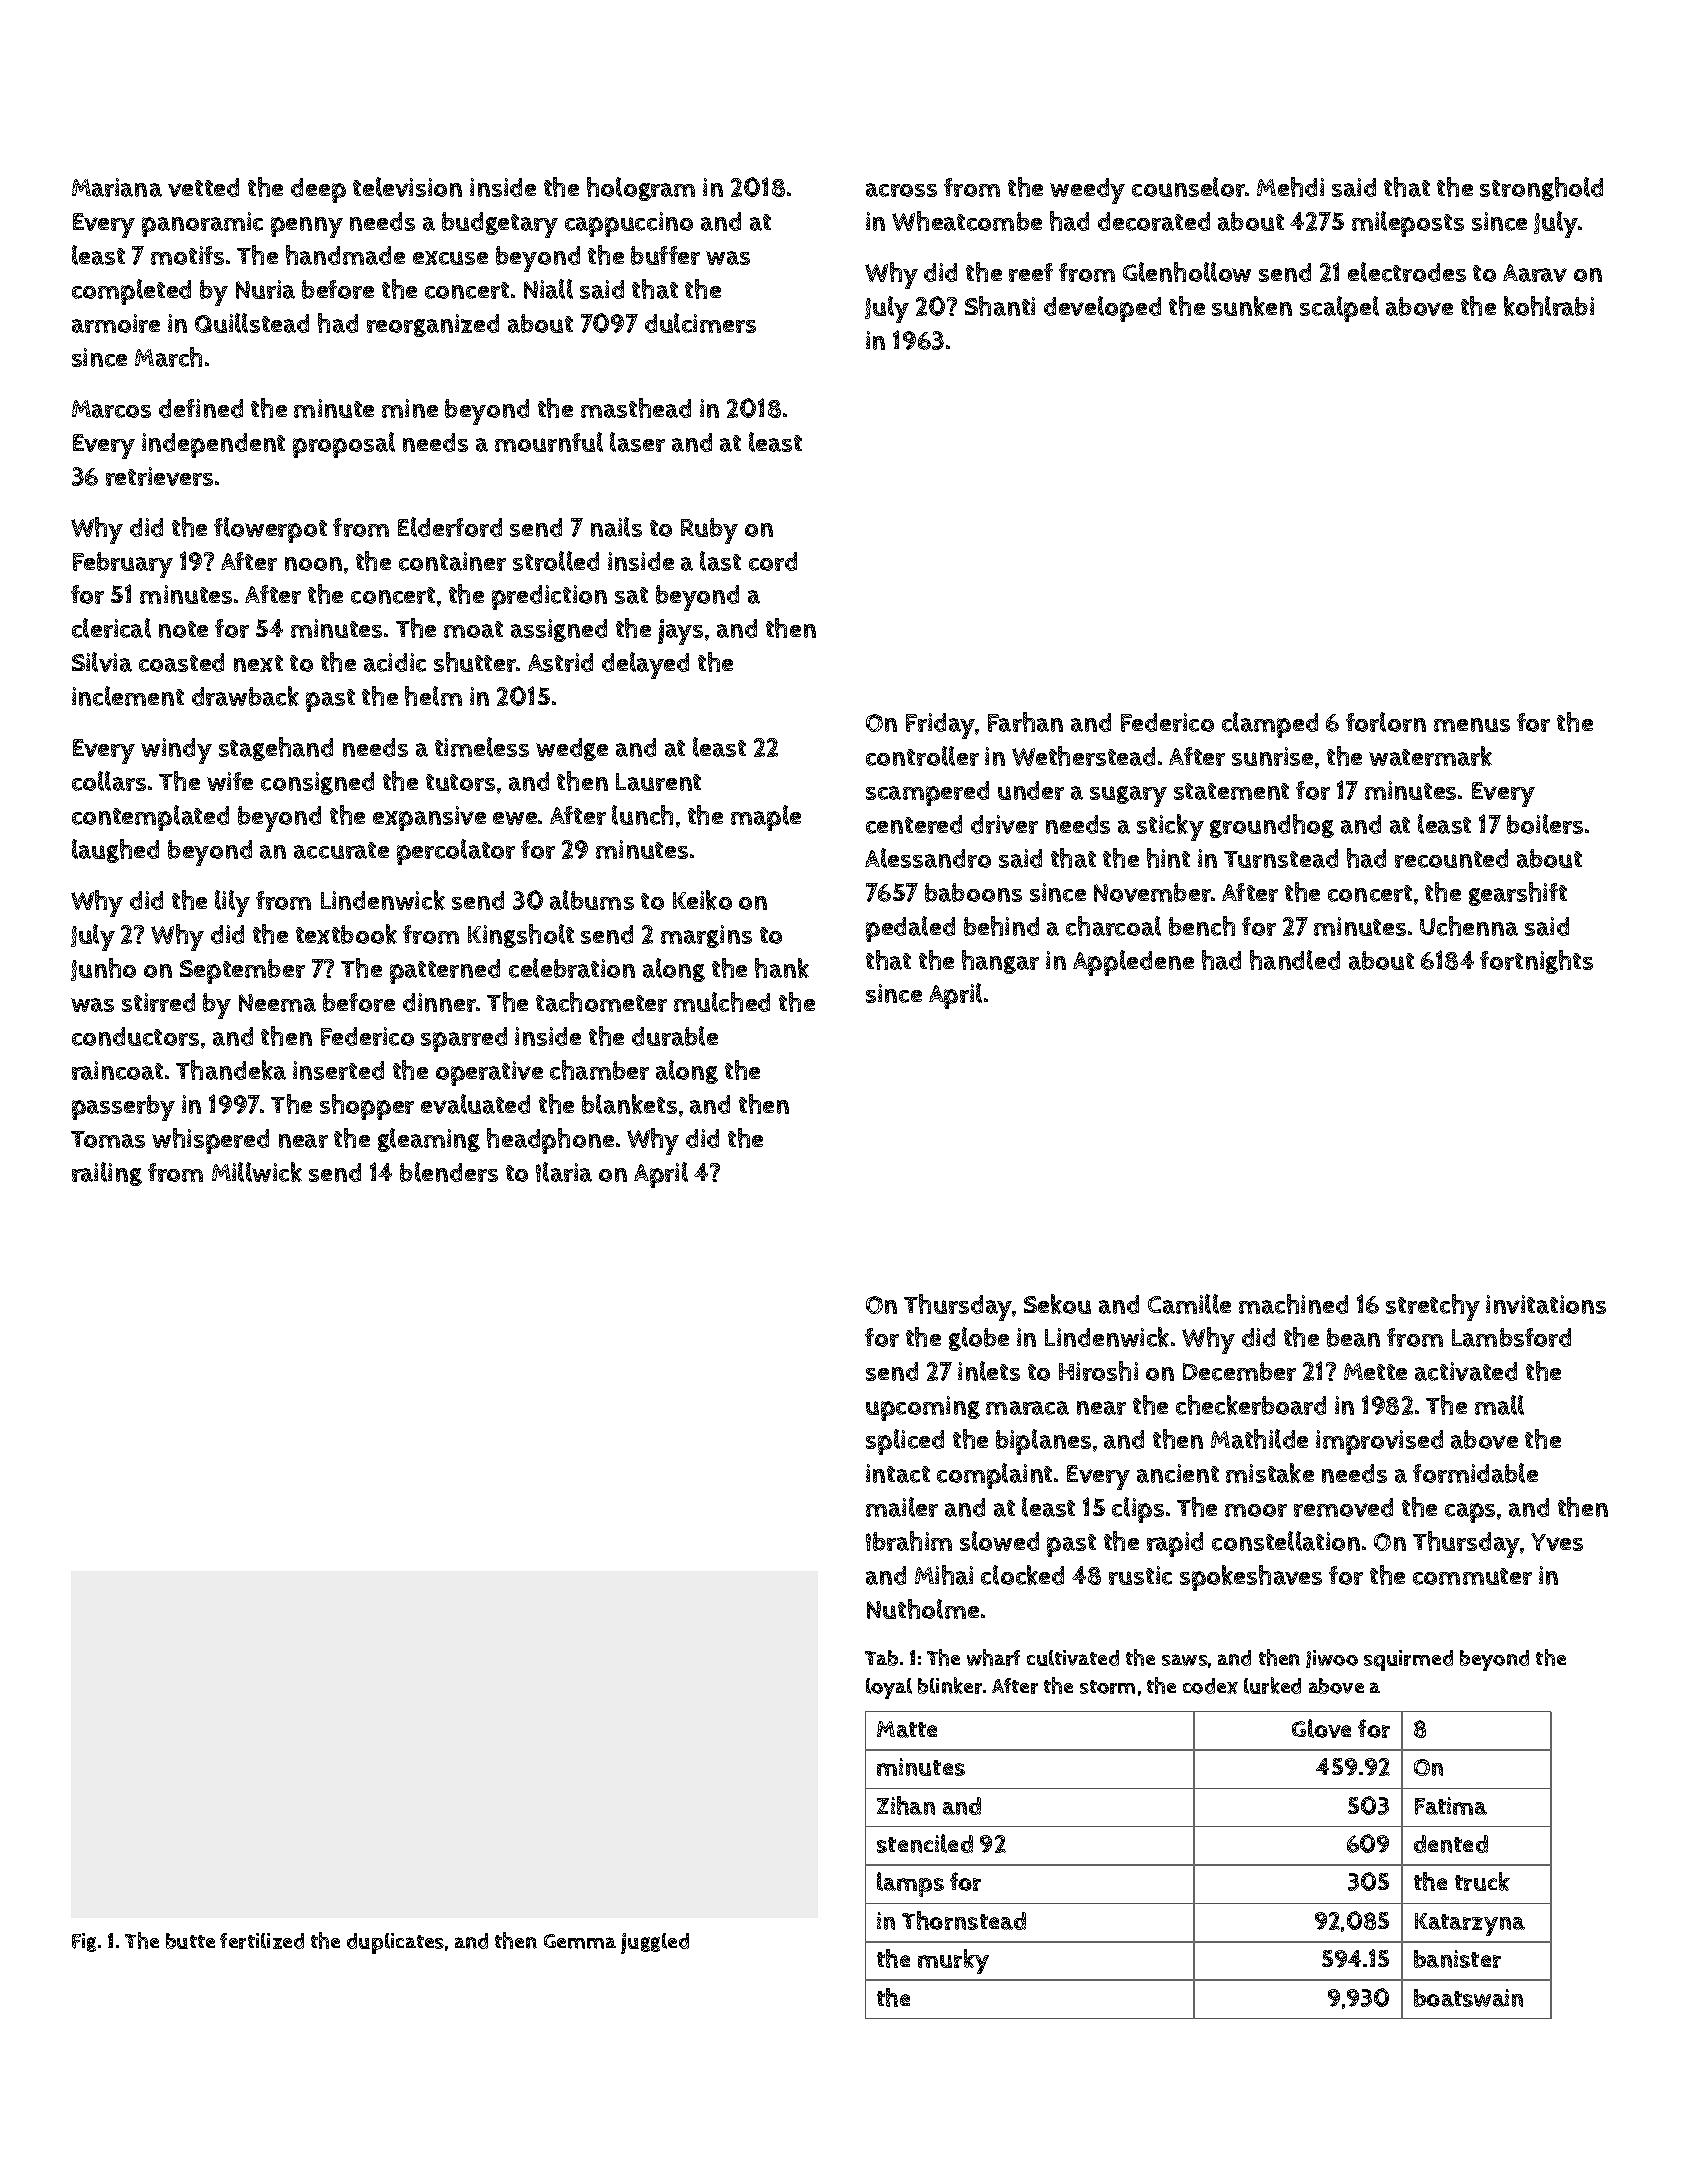 This image has width=1683, height=2178. What do you see at coordinates (1546, 1304) in the image?
I see `invitations` at bounding box center [1546, 1304].
